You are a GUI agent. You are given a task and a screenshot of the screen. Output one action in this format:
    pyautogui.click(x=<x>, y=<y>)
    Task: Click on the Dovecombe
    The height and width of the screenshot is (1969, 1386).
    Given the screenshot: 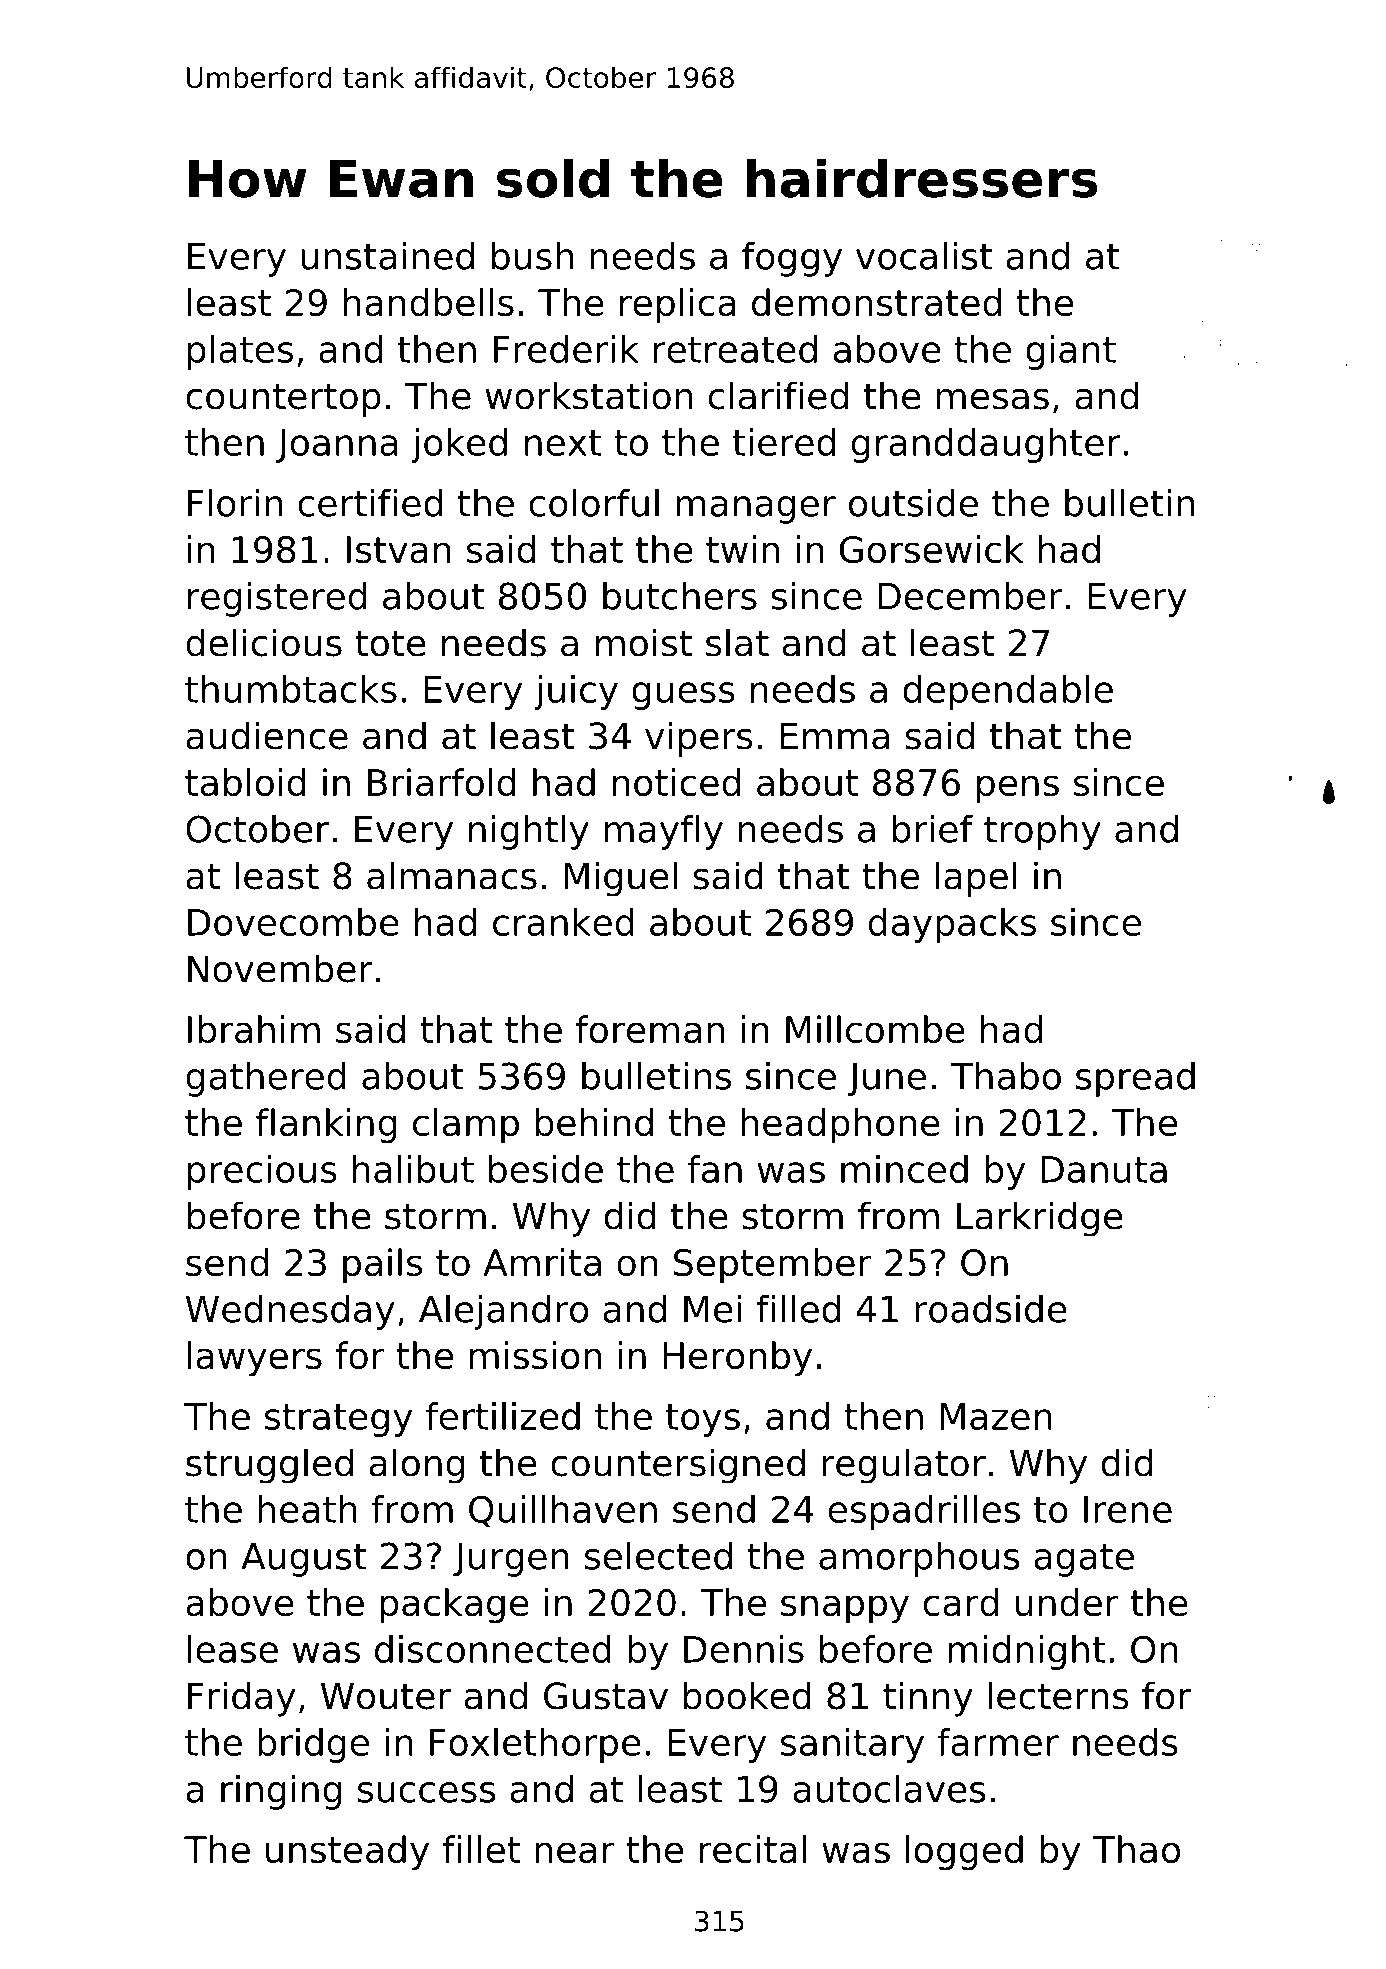 What is the action you would take?
    pyautogui.click(x=293, y=922)
